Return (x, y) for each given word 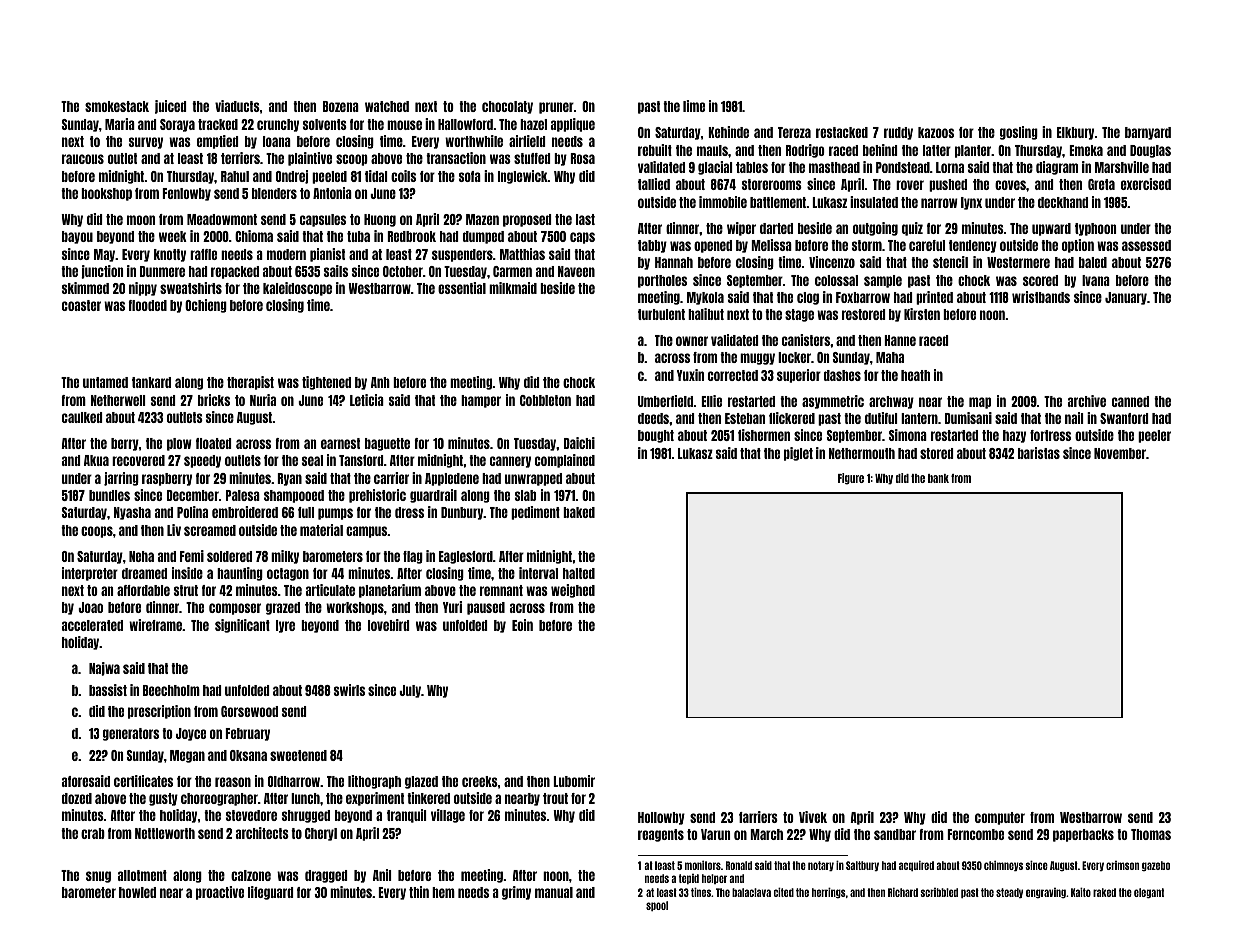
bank (938, 478)
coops (97, 532)
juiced (170, 107)
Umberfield (665, 401)
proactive (220, 893)
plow (179, 444)
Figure (851, 479)
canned (1130, 401)
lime (694, 106)
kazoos (936, 132)
